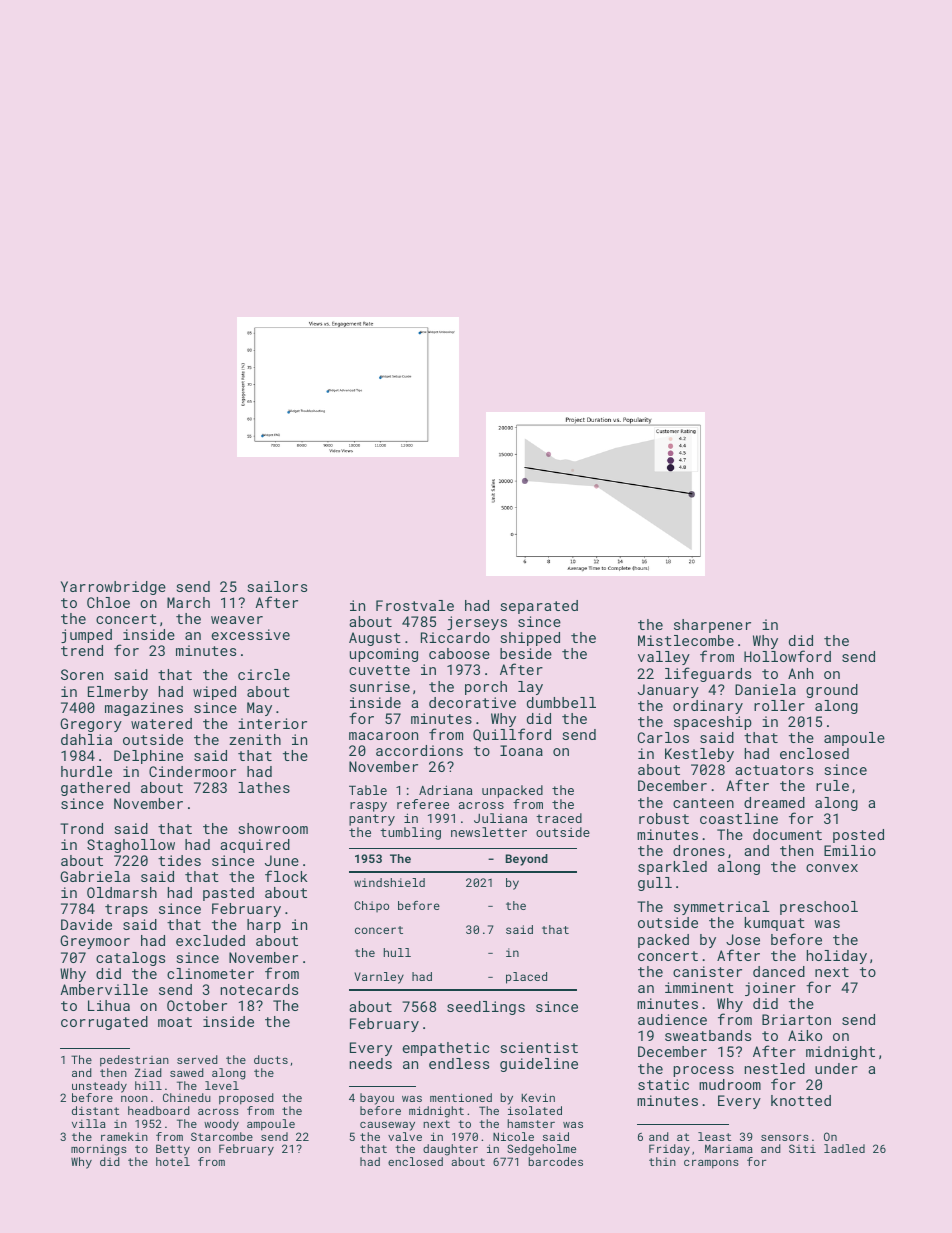 The image size is (952, 1233). Describe the element at coordinates (368, 790) in the document. I see `Table` at that location.
